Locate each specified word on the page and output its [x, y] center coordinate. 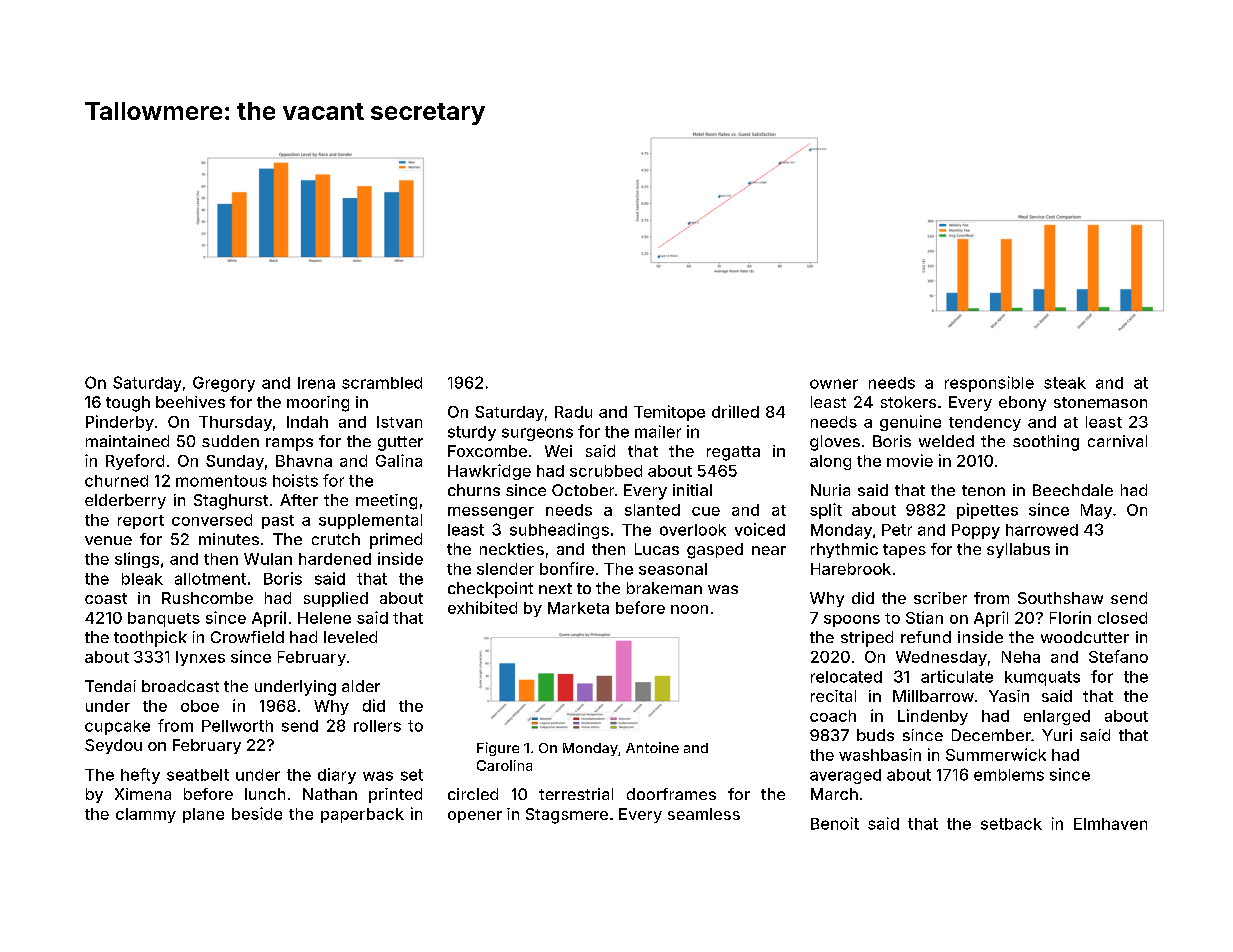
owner [834, 384]
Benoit [835, 823]
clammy [146, 815]
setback [1011, 824]
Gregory [224, 384]
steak [1065, 383]
